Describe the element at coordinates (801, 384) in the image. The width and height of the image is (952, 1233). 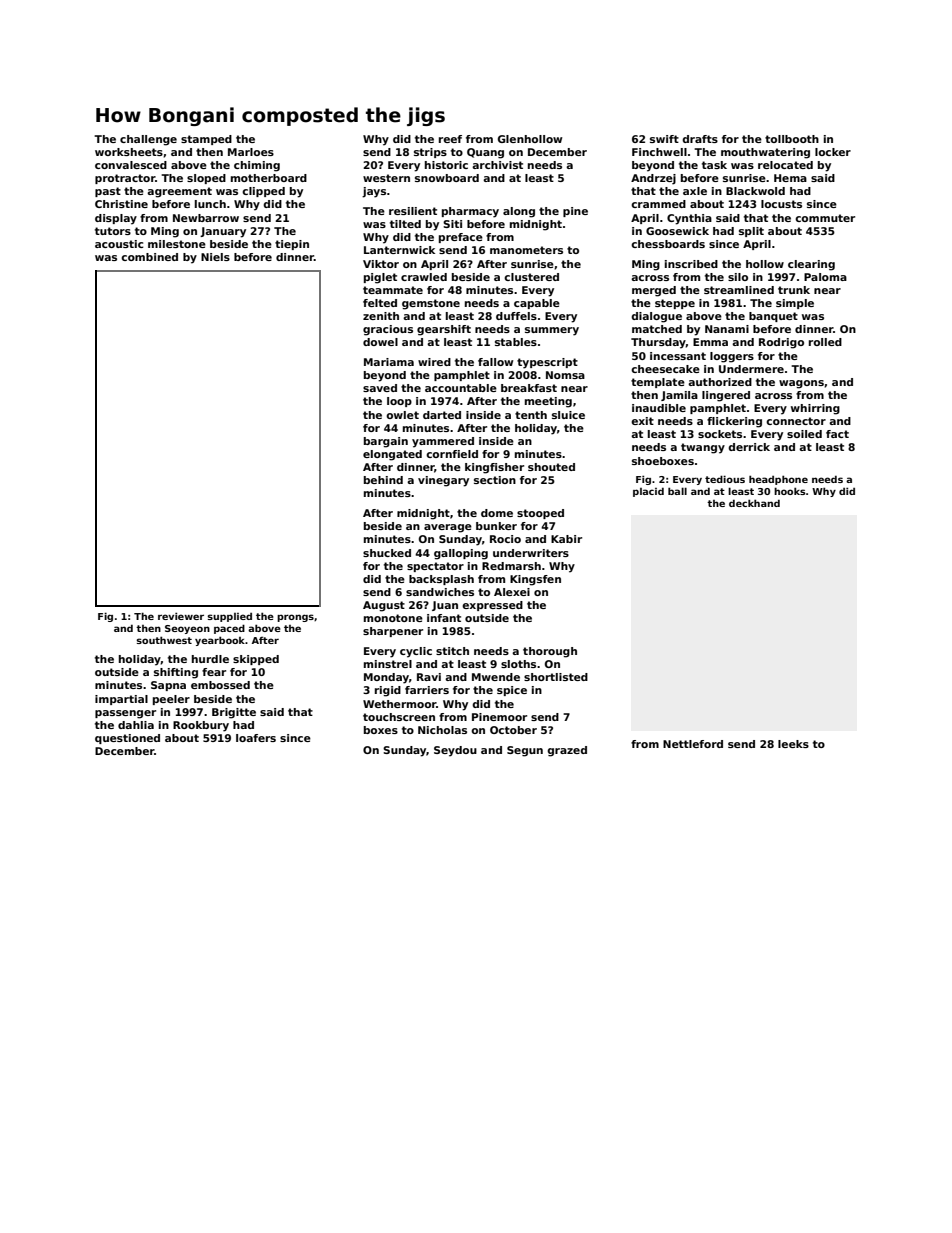
I see `wagons` at that location.
